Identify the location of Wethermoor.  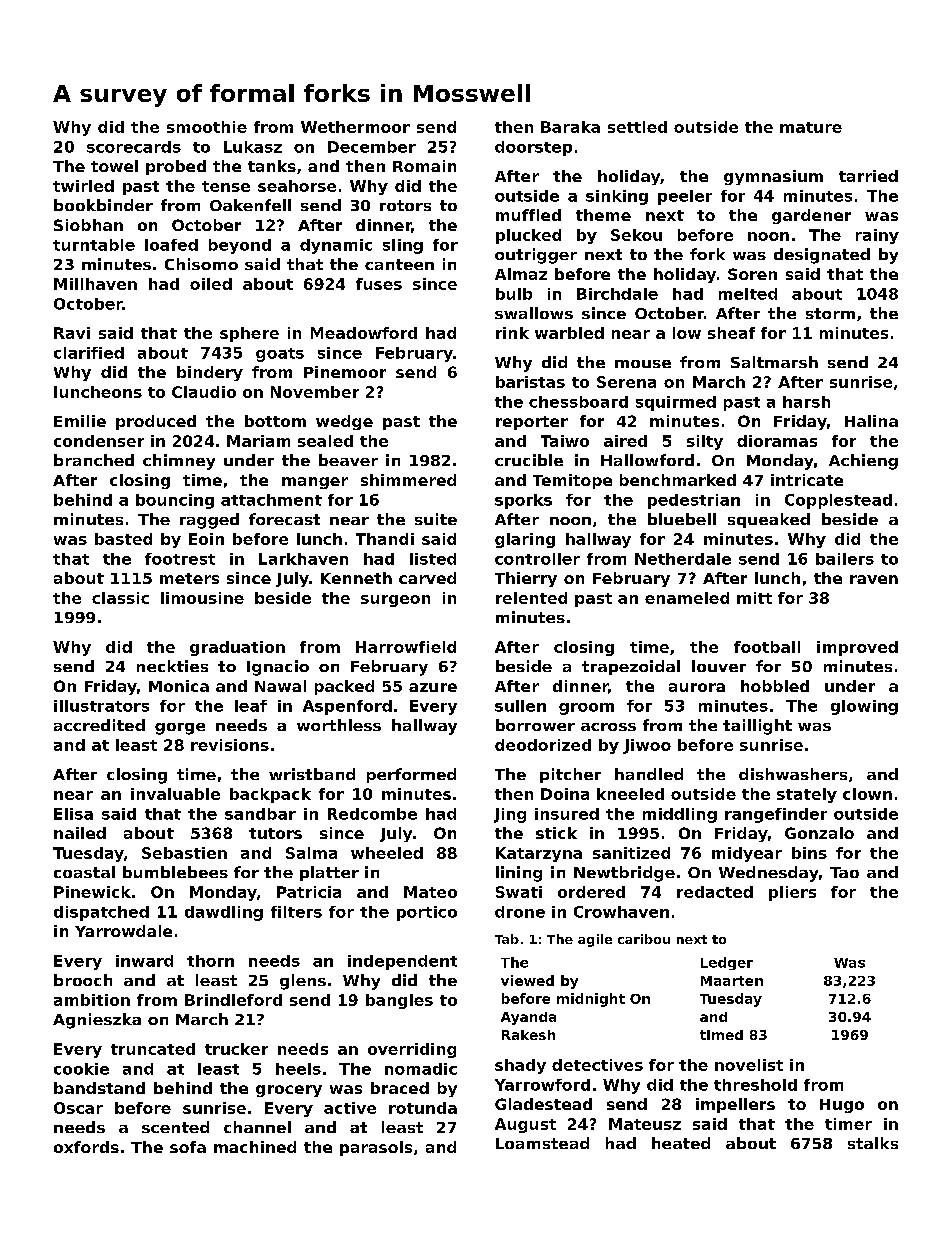
(355, 127).
